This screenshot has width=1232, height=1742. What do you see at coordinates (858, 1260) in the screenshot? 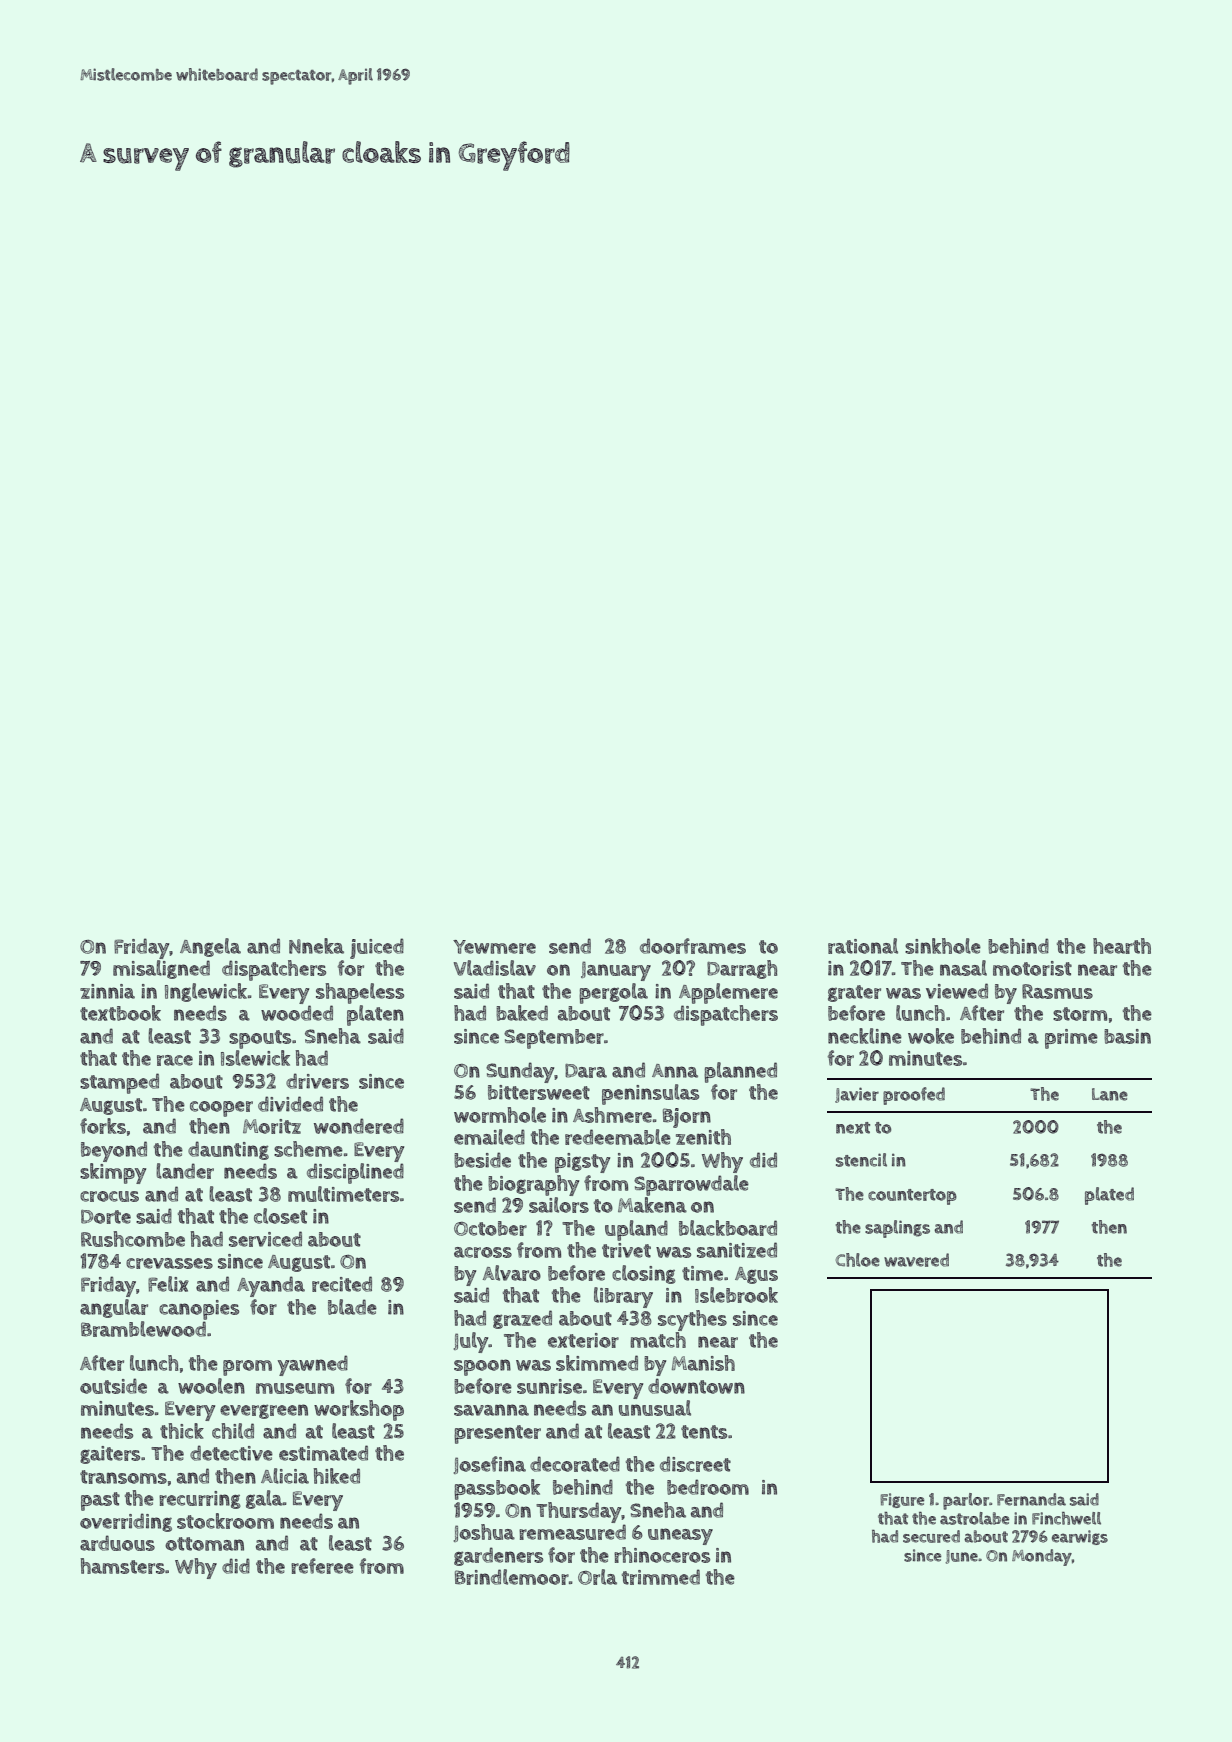
I see `Chloe` at bounding box center [858, 1260].
